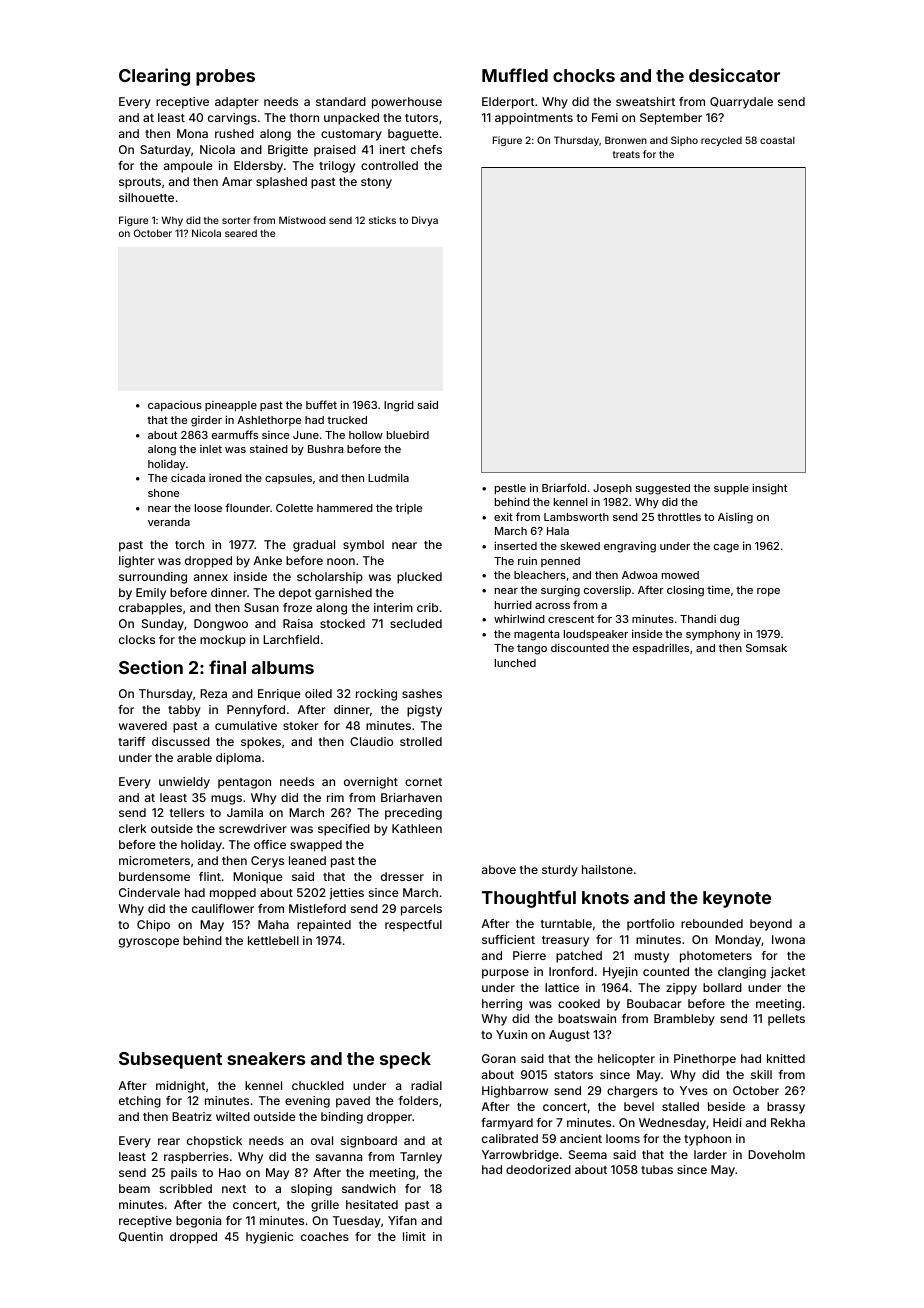  Describe the element at coordinates (405, 1060) in the screenshot. I see `speck` at that location.
